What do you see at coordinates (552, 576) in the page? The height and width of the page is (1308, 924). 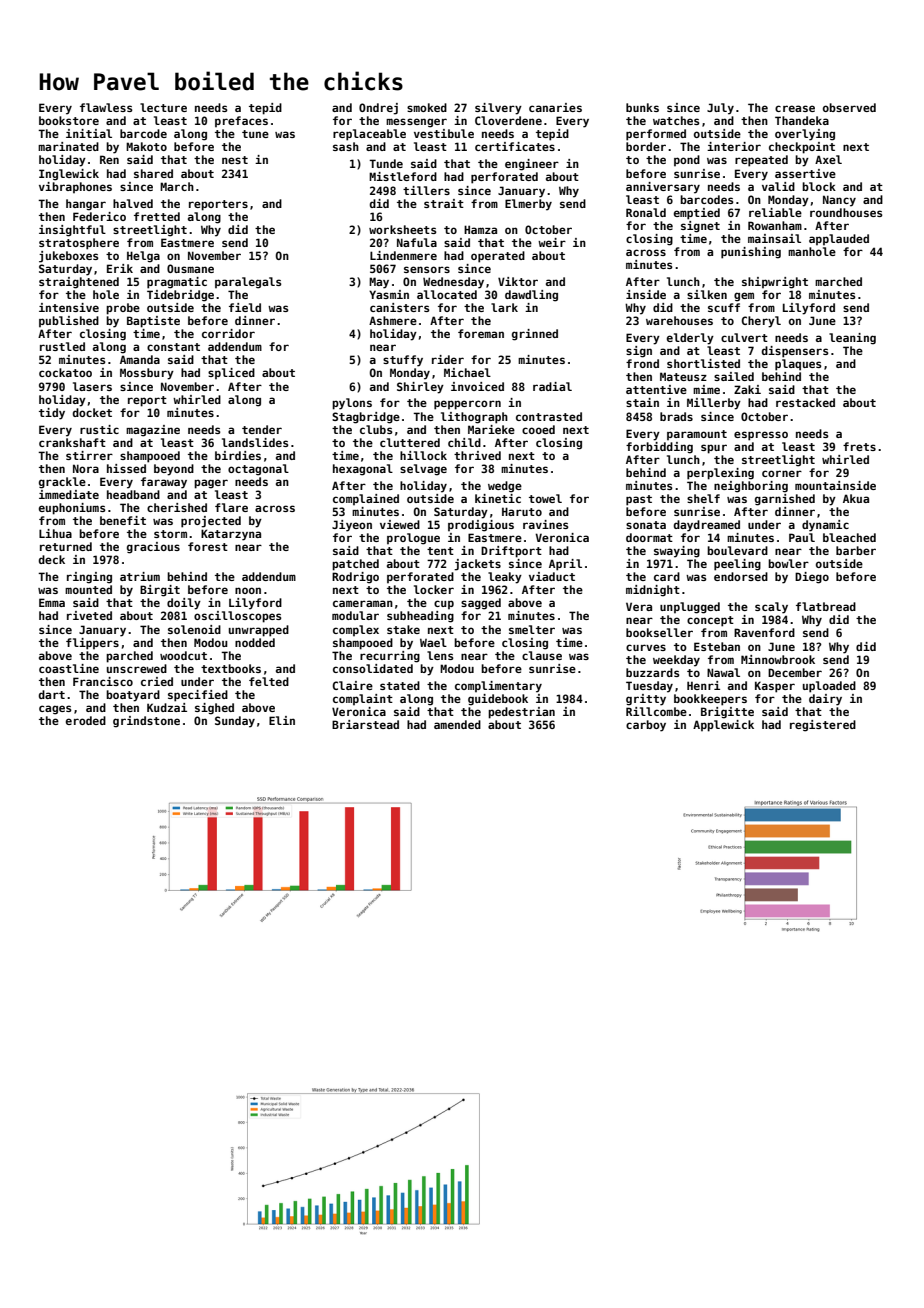 I see `viaduct` at bounding box center [552, 576].
